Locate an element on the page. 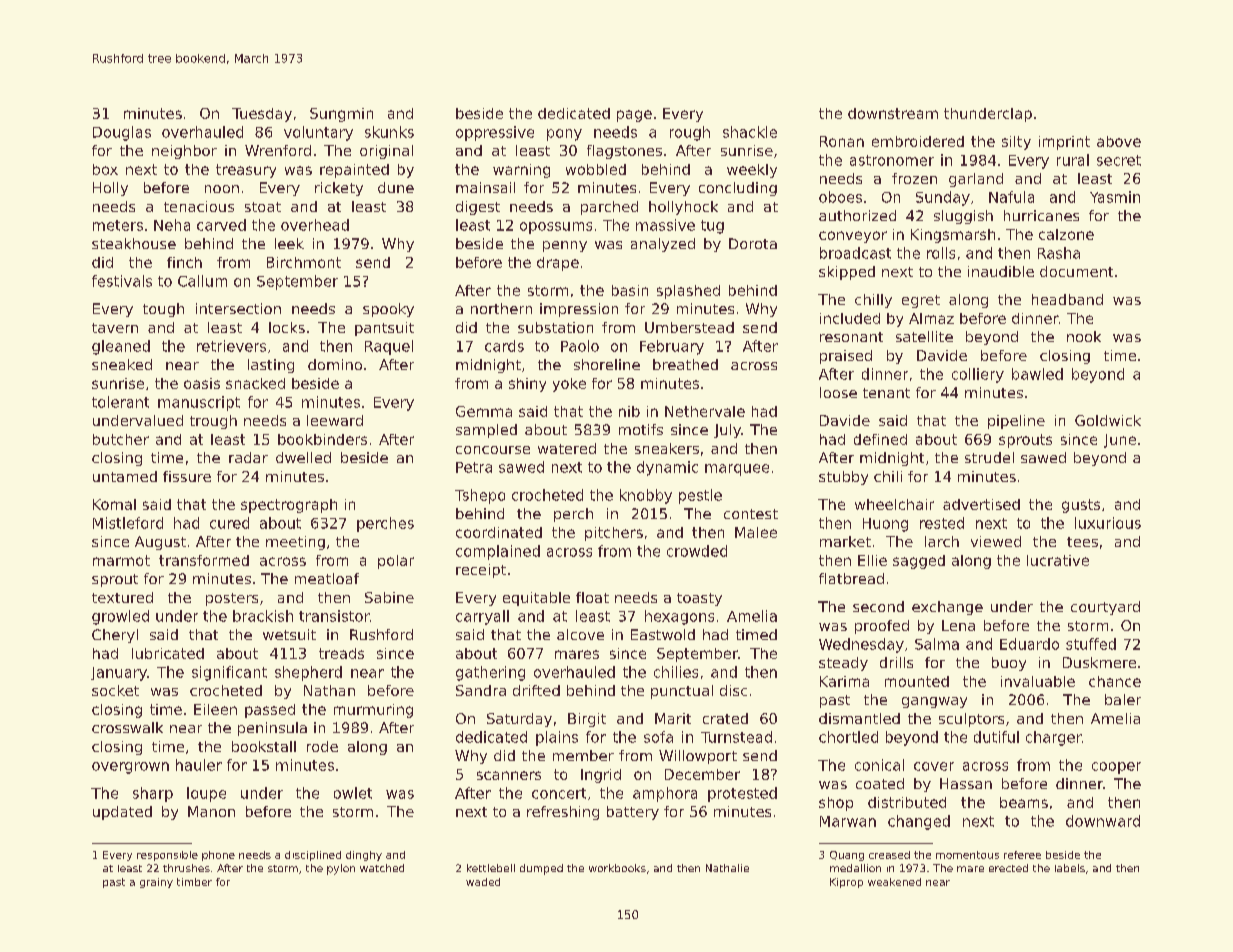  Tuesday is located at coordinates (262, 115).
